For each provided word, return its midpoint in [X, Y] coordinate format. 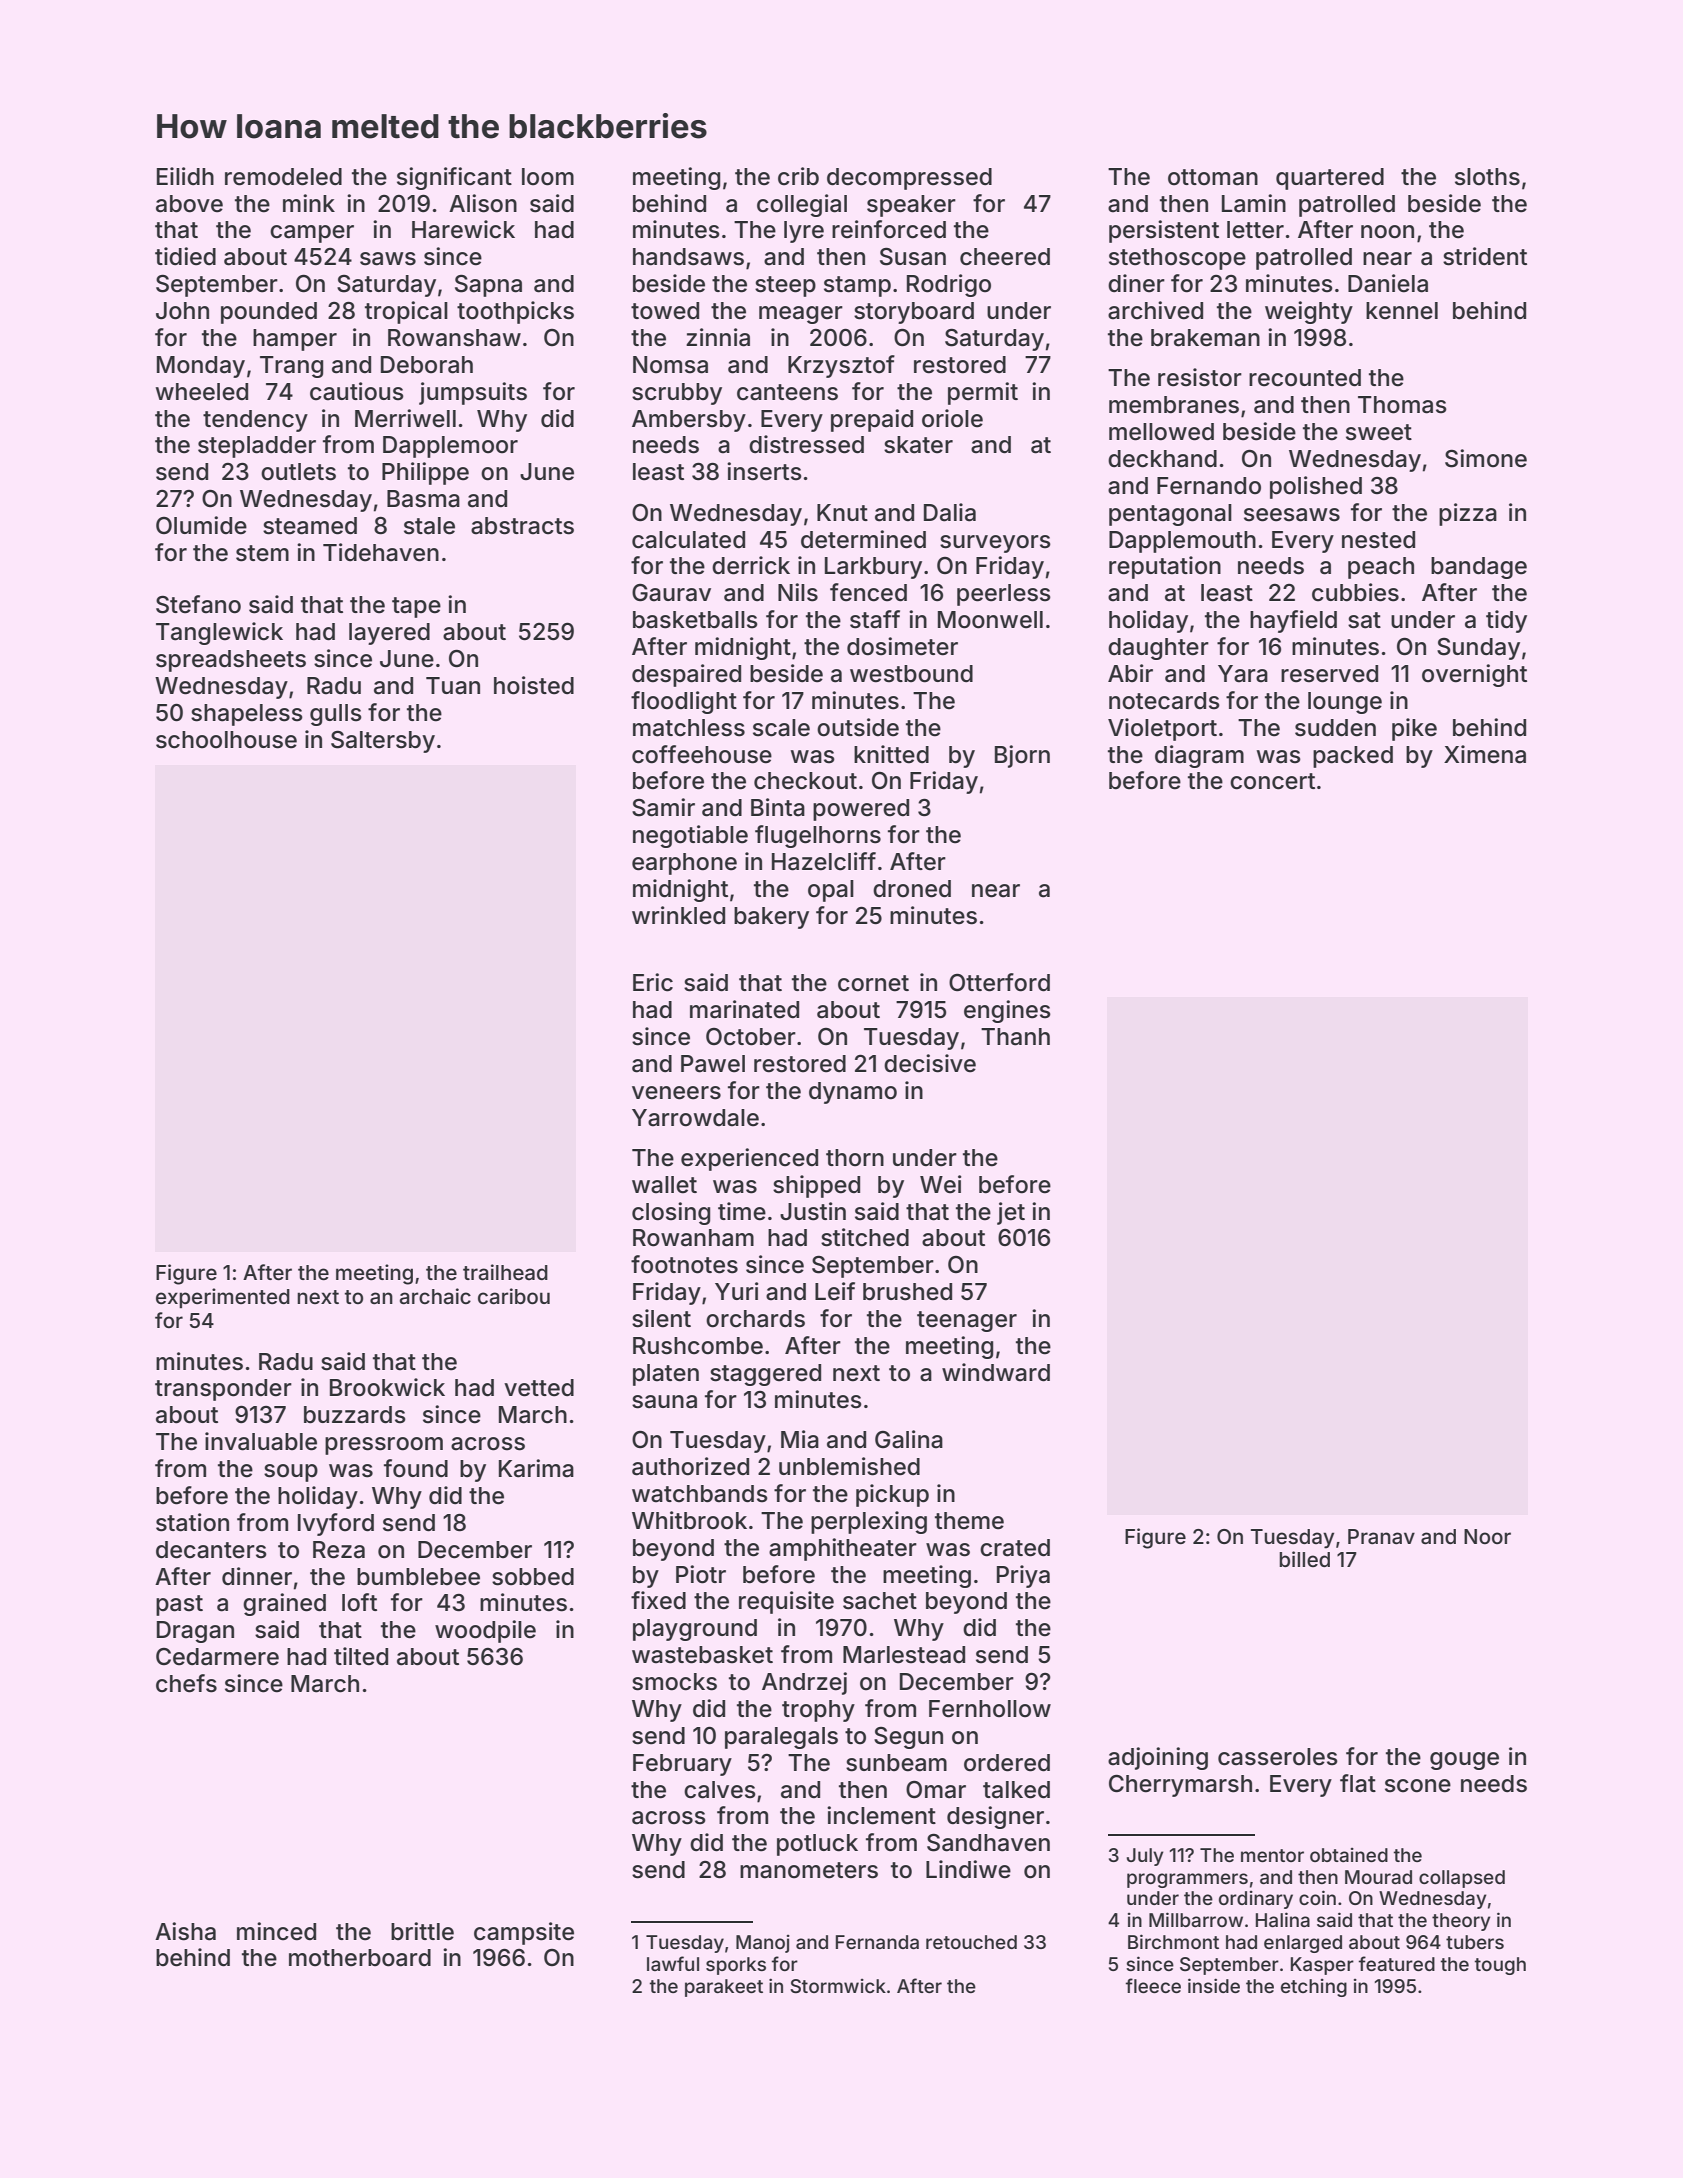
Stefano [198, 604]
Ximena [1485, 754]
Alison [483, 203]
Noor [1487, 1536]
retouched [971, 1942]
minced [276, 1931]
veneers [676, 1093]
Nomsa [670, 365]
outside [858, 727]
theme [969, 1521]
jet [1011, 1213]
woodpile [485, 1631]
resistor [1200, 377]
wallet [664, 1185]
